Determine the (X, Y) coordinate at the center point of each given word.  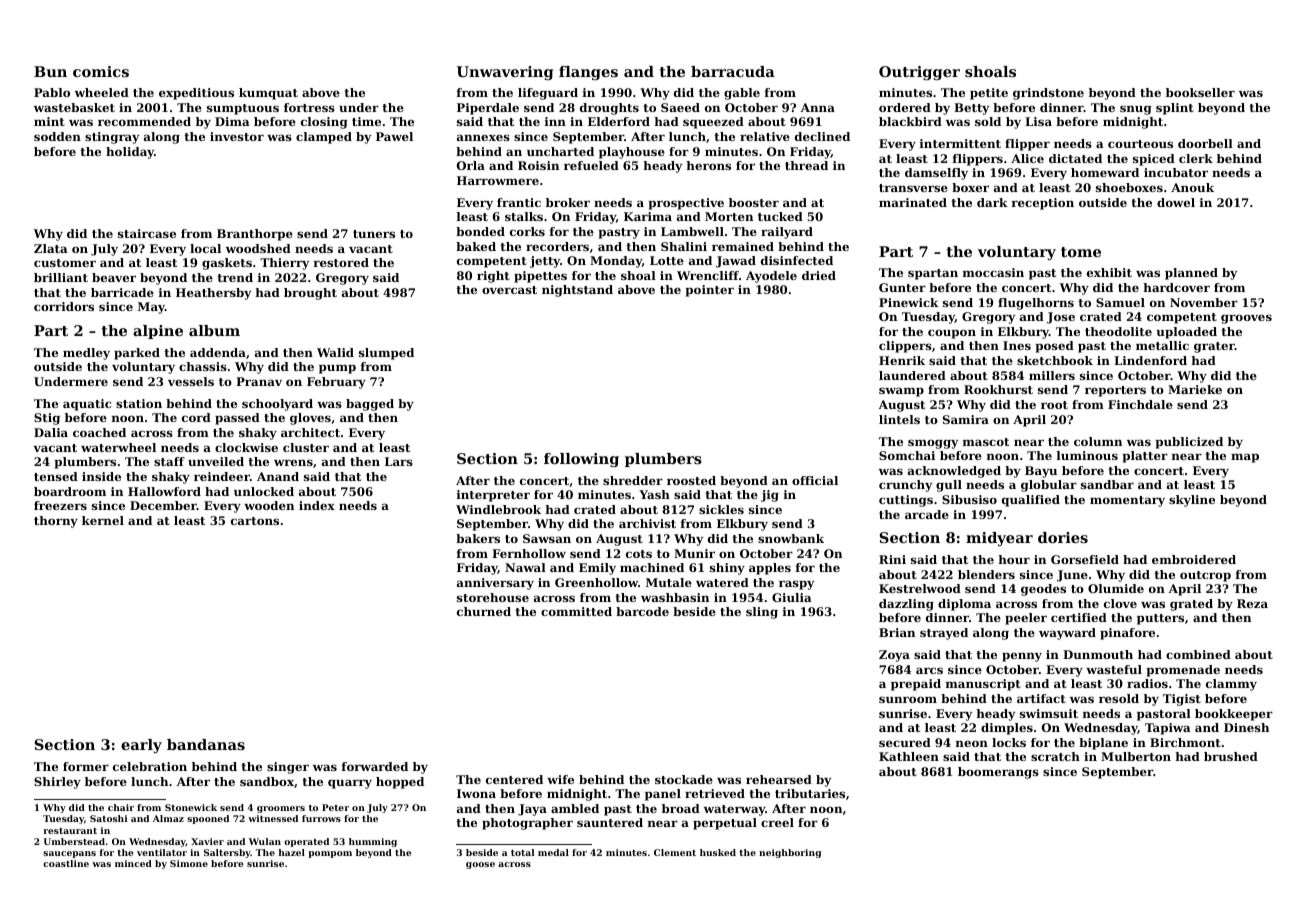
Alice (1027, 158)
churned (484, 611)
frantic (519, 202)
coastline (66, 863)
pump (337, 369)
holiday (130, 153)
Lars (399, 461)
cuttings (906, 501)
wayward (1067, 634)
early (141, 746)
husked (718, 852)
